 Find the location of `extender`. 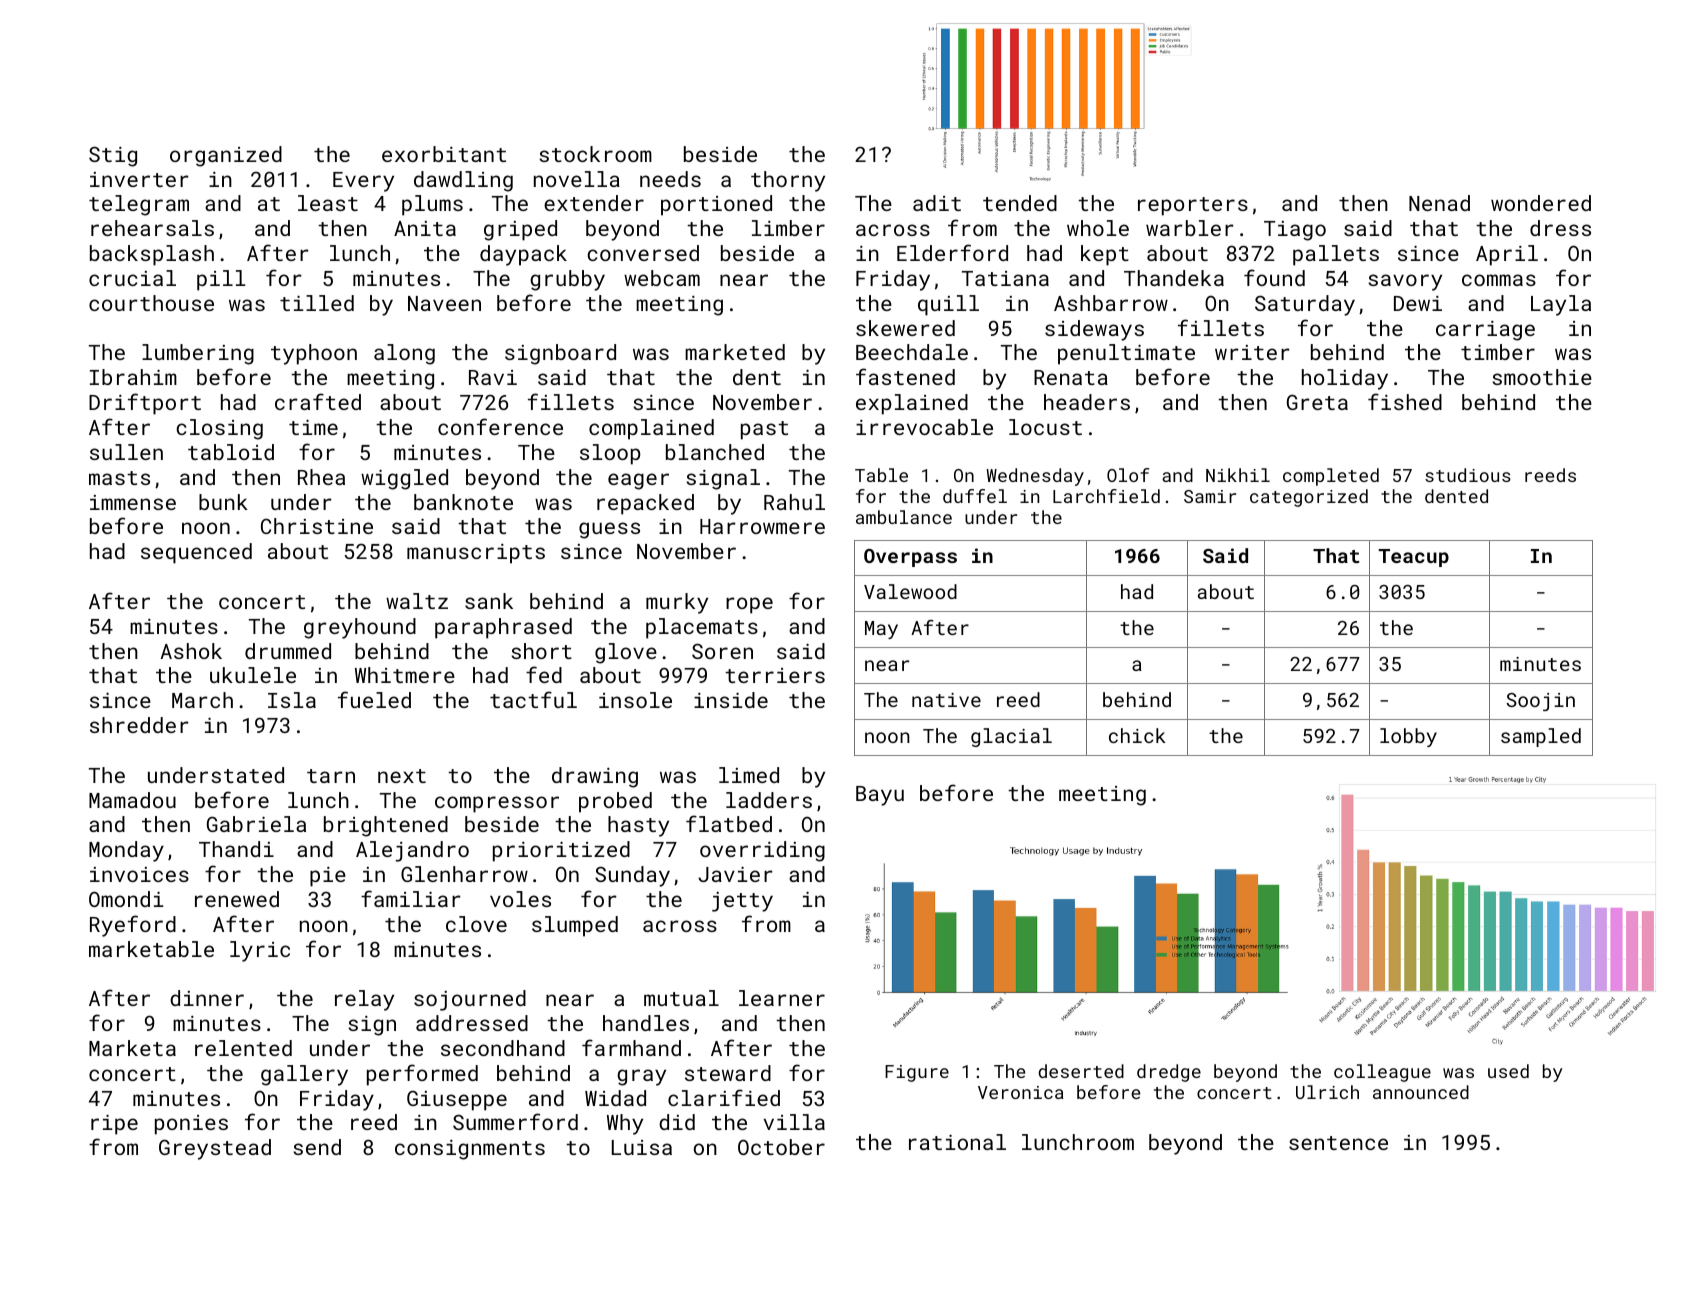

extender is located at coordinates (594, 203).
